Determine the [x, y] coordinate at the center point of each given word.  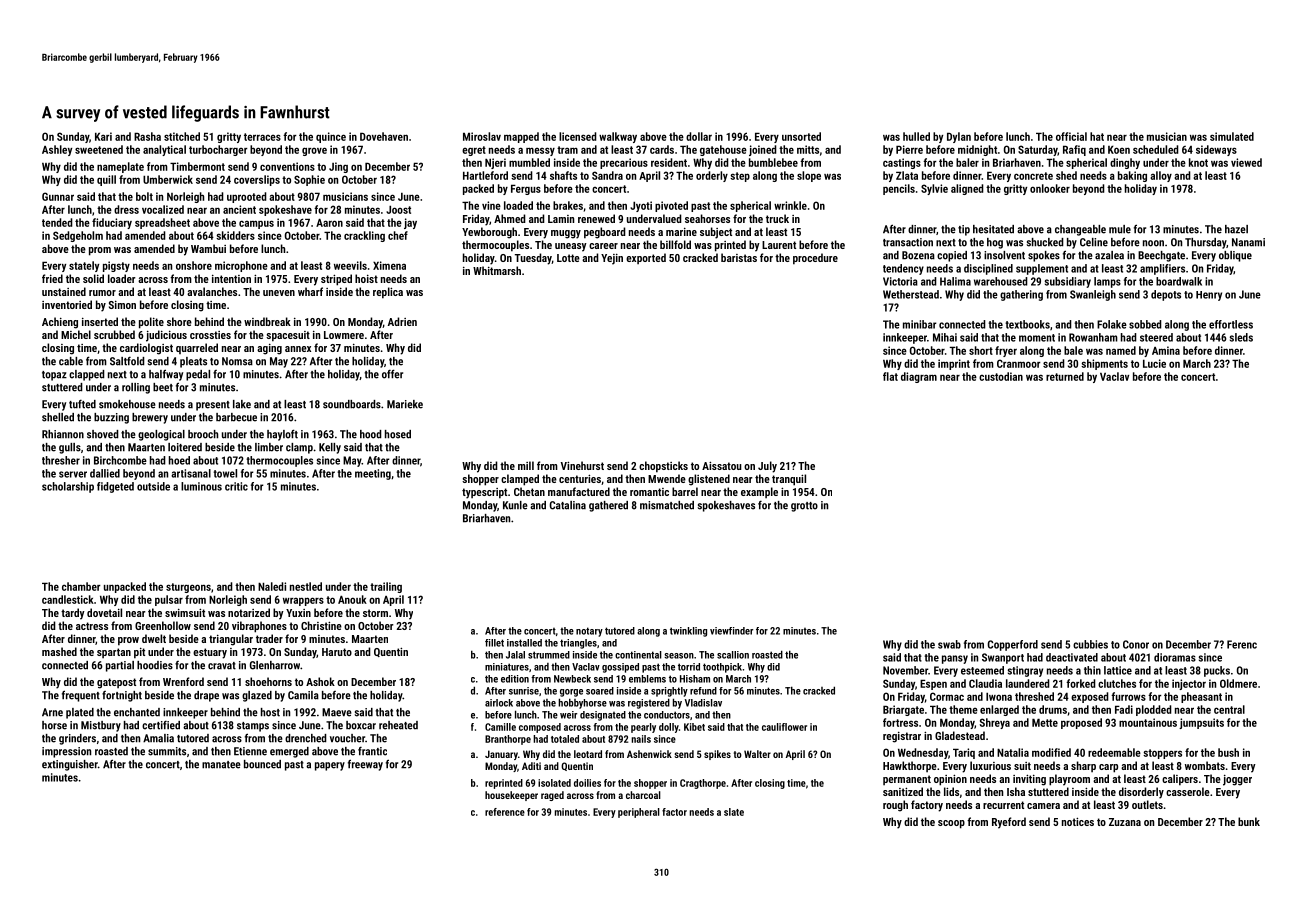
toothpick [722, 668]
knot [1198, 162]
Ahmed [510, 218]
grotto [804, 507]
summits [167, 751]
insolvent [1004, 255]
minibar [920, 324]
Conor [1136, 644]
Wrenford [183, 681]
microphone [241, 266]
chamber [81, 586]
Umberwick [168, 179]
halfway [166, 375]
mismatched [667, 505]
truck [777, 218]
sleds [1241, 337]
